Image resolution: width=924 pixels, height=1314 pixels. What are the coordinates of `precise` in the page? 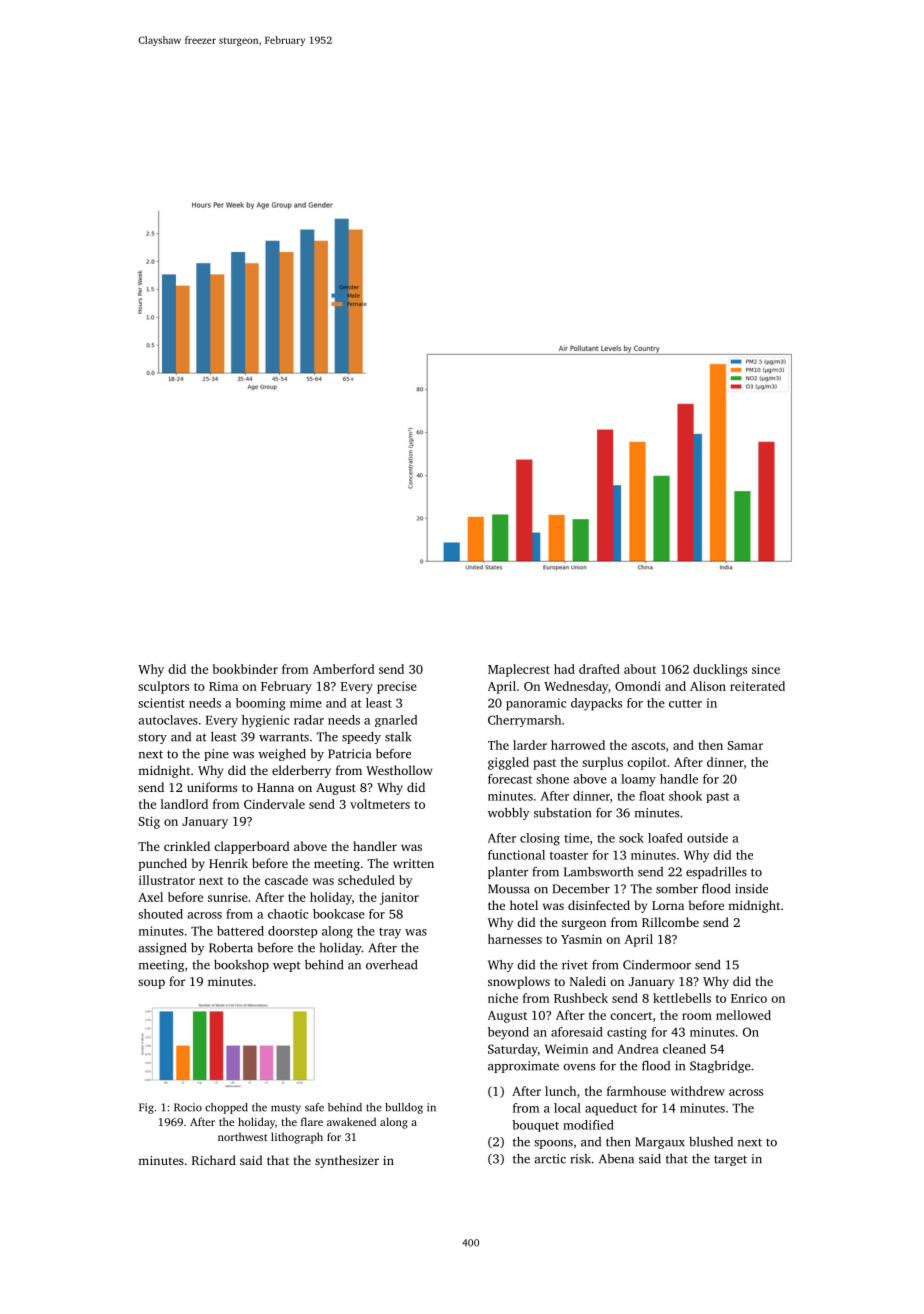 It's located at (397, 687).
